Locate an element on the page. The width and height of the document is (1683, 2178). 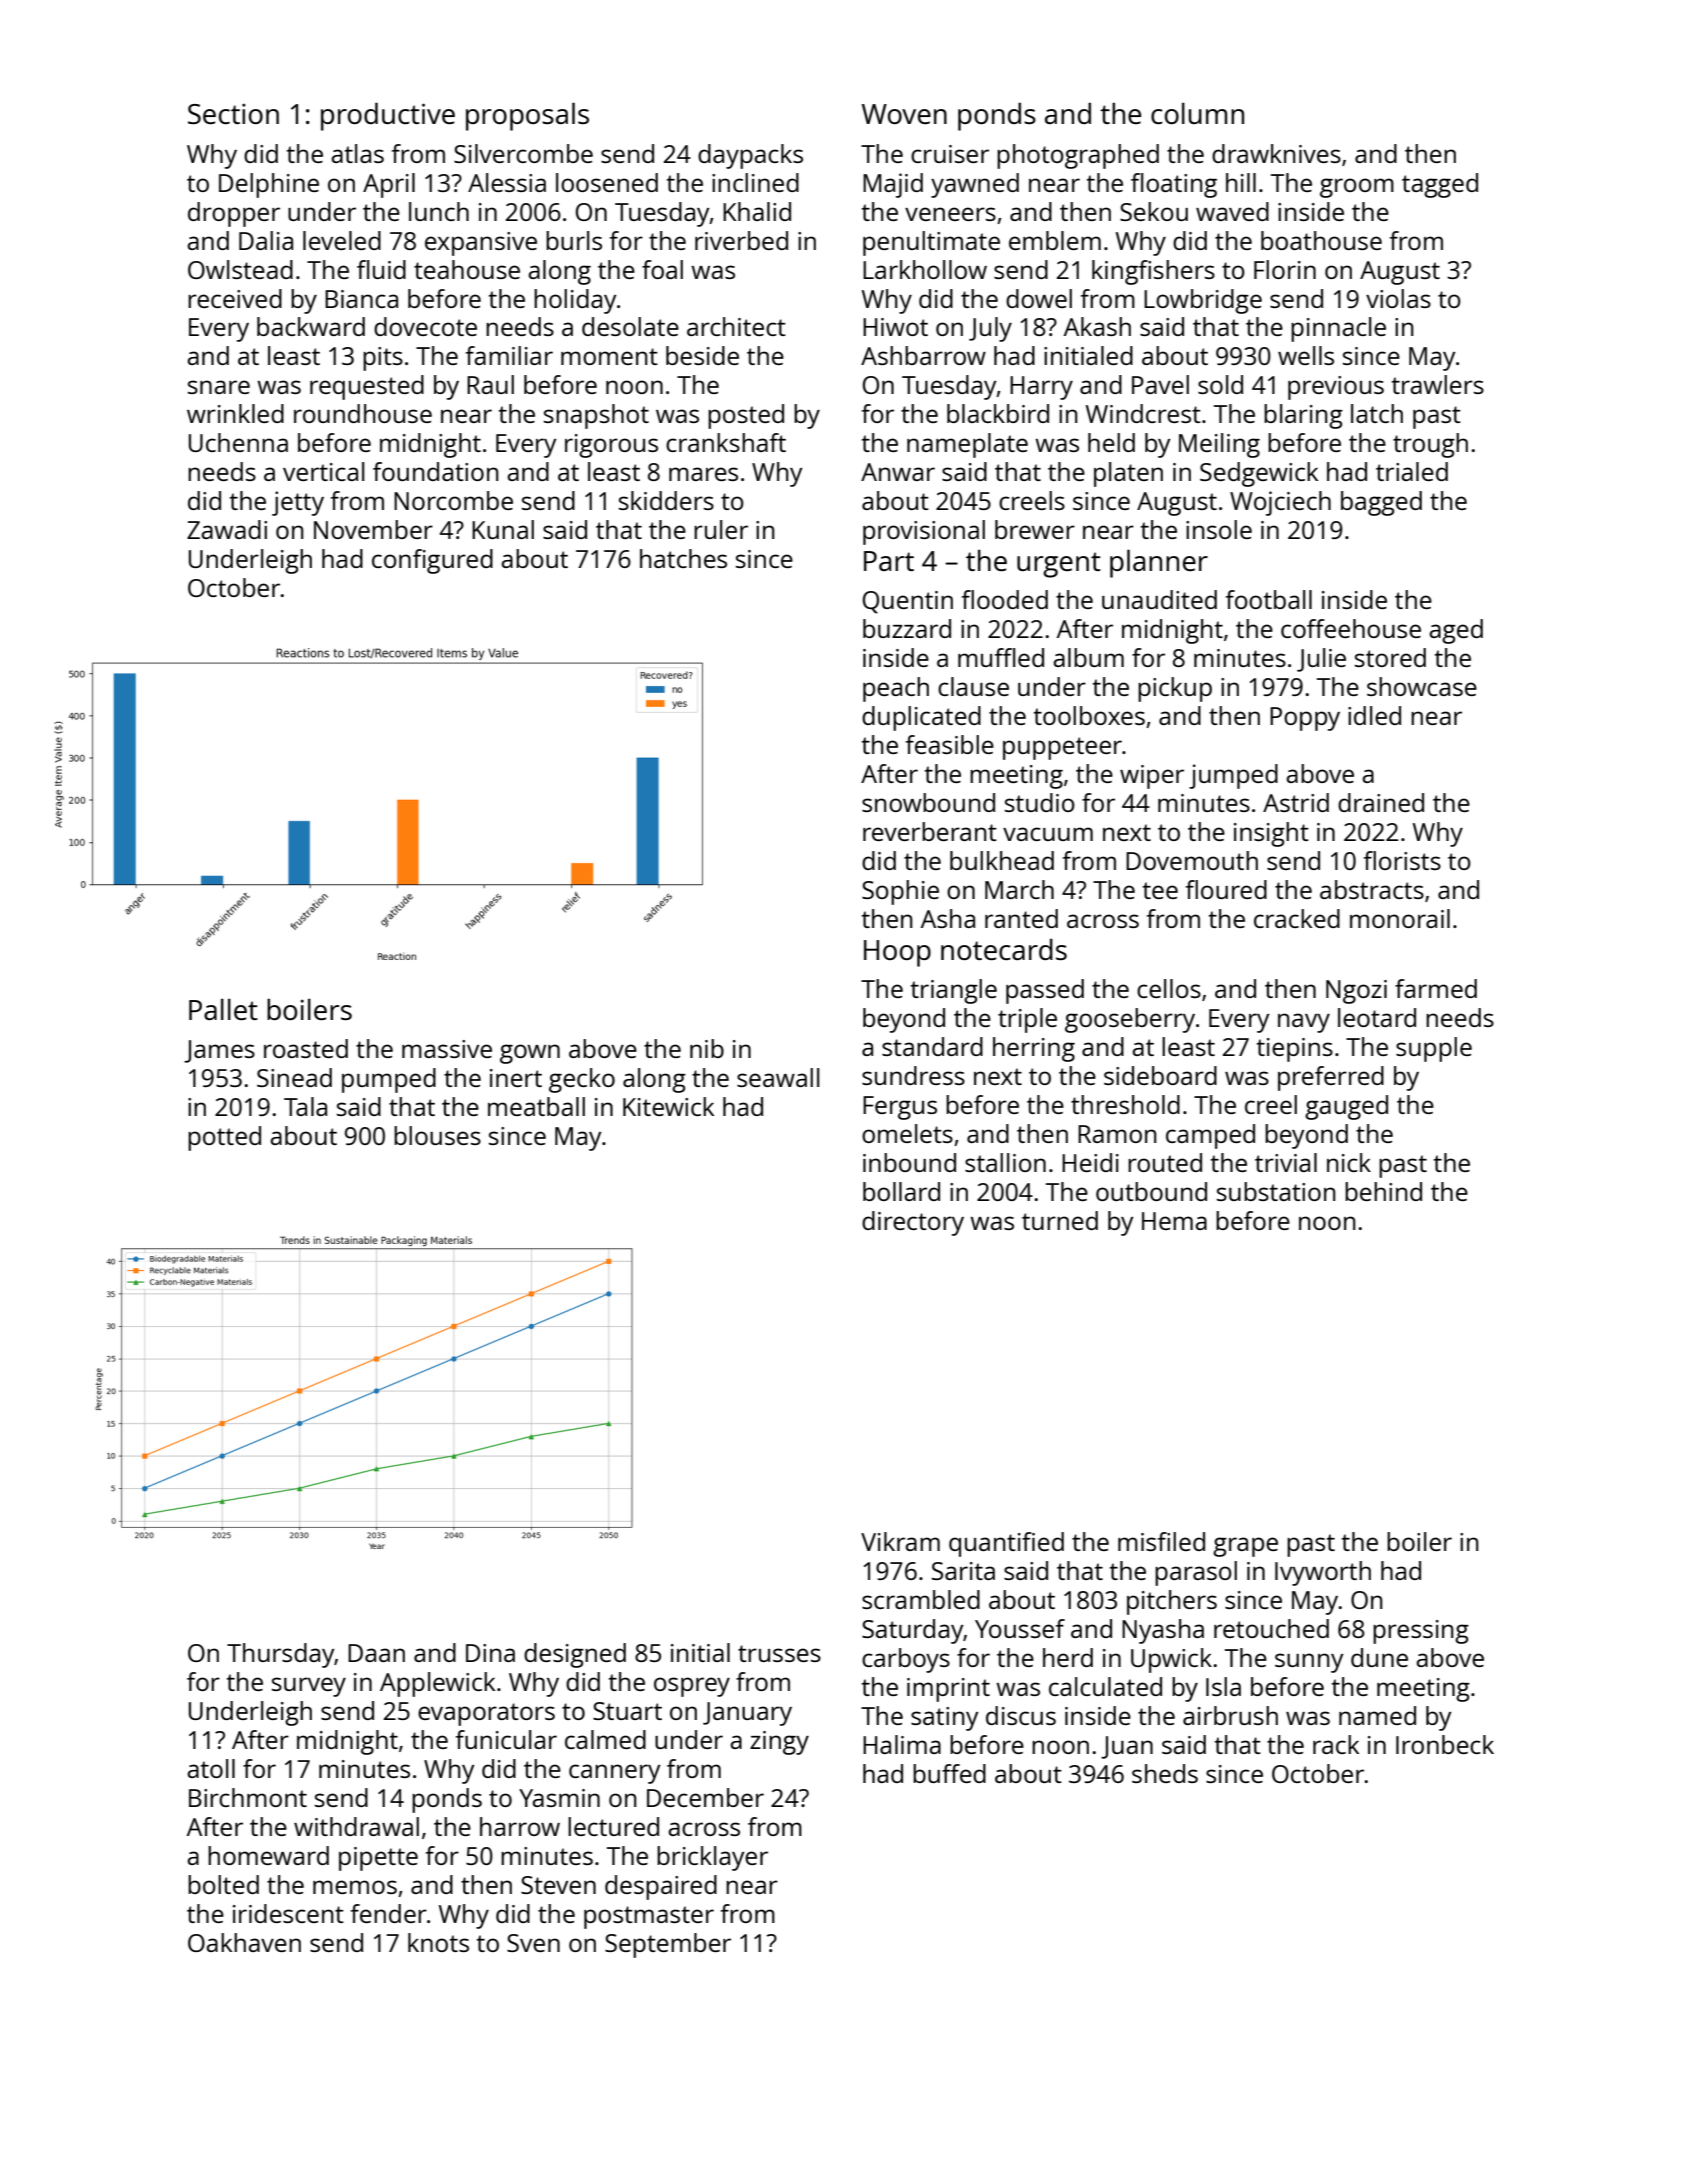
trusses is located at coordinates (779, 1653).
